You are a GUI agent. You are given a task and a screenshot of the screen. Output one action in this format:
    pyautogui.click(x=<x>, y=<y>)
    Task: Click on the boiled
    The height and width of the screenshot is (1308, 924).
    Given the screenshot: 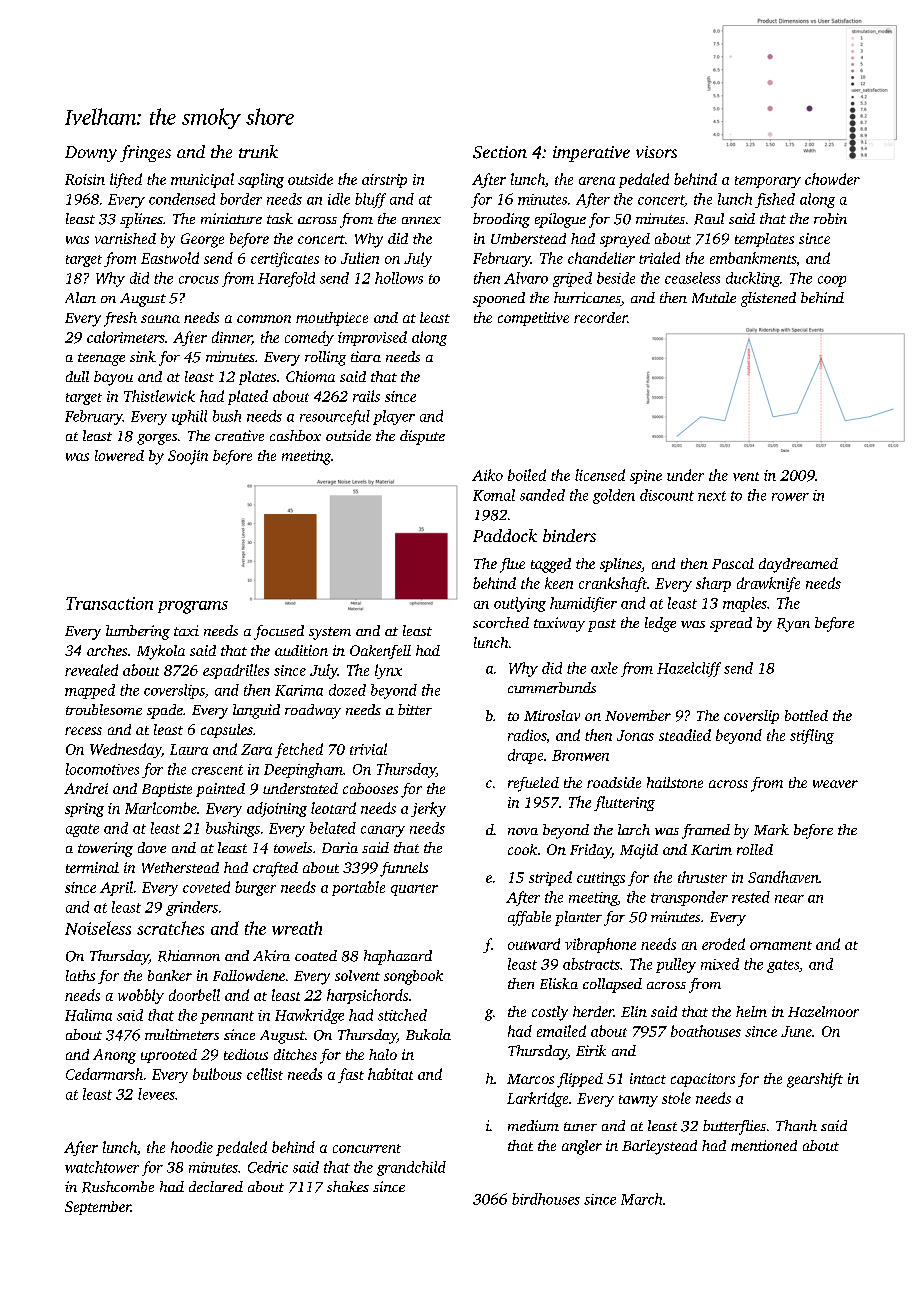 What is the action you would take?
    pyautogui.click(x=527, y=475)
